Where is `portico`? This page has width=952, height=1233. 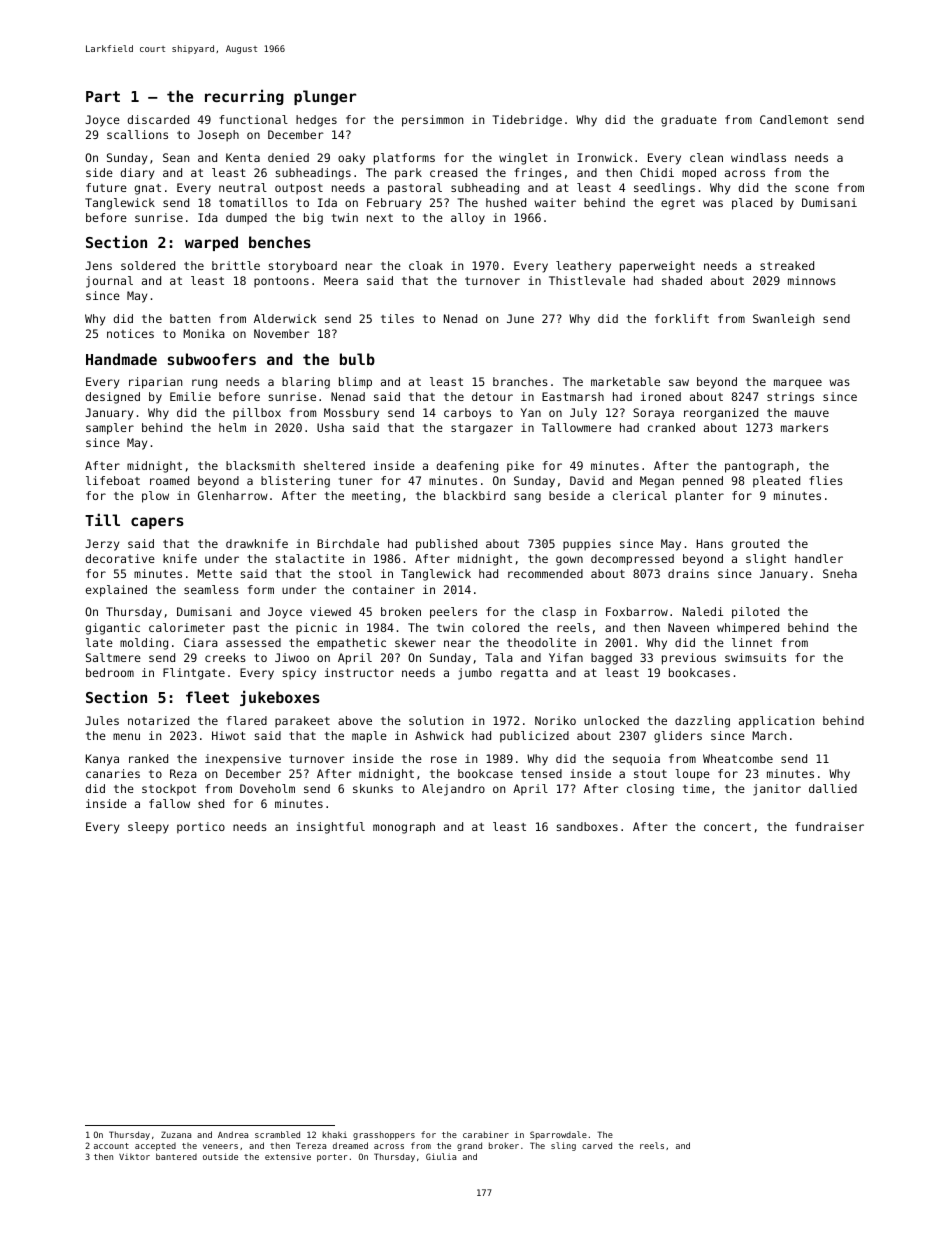 portico is located at coordinates (201, 828).
